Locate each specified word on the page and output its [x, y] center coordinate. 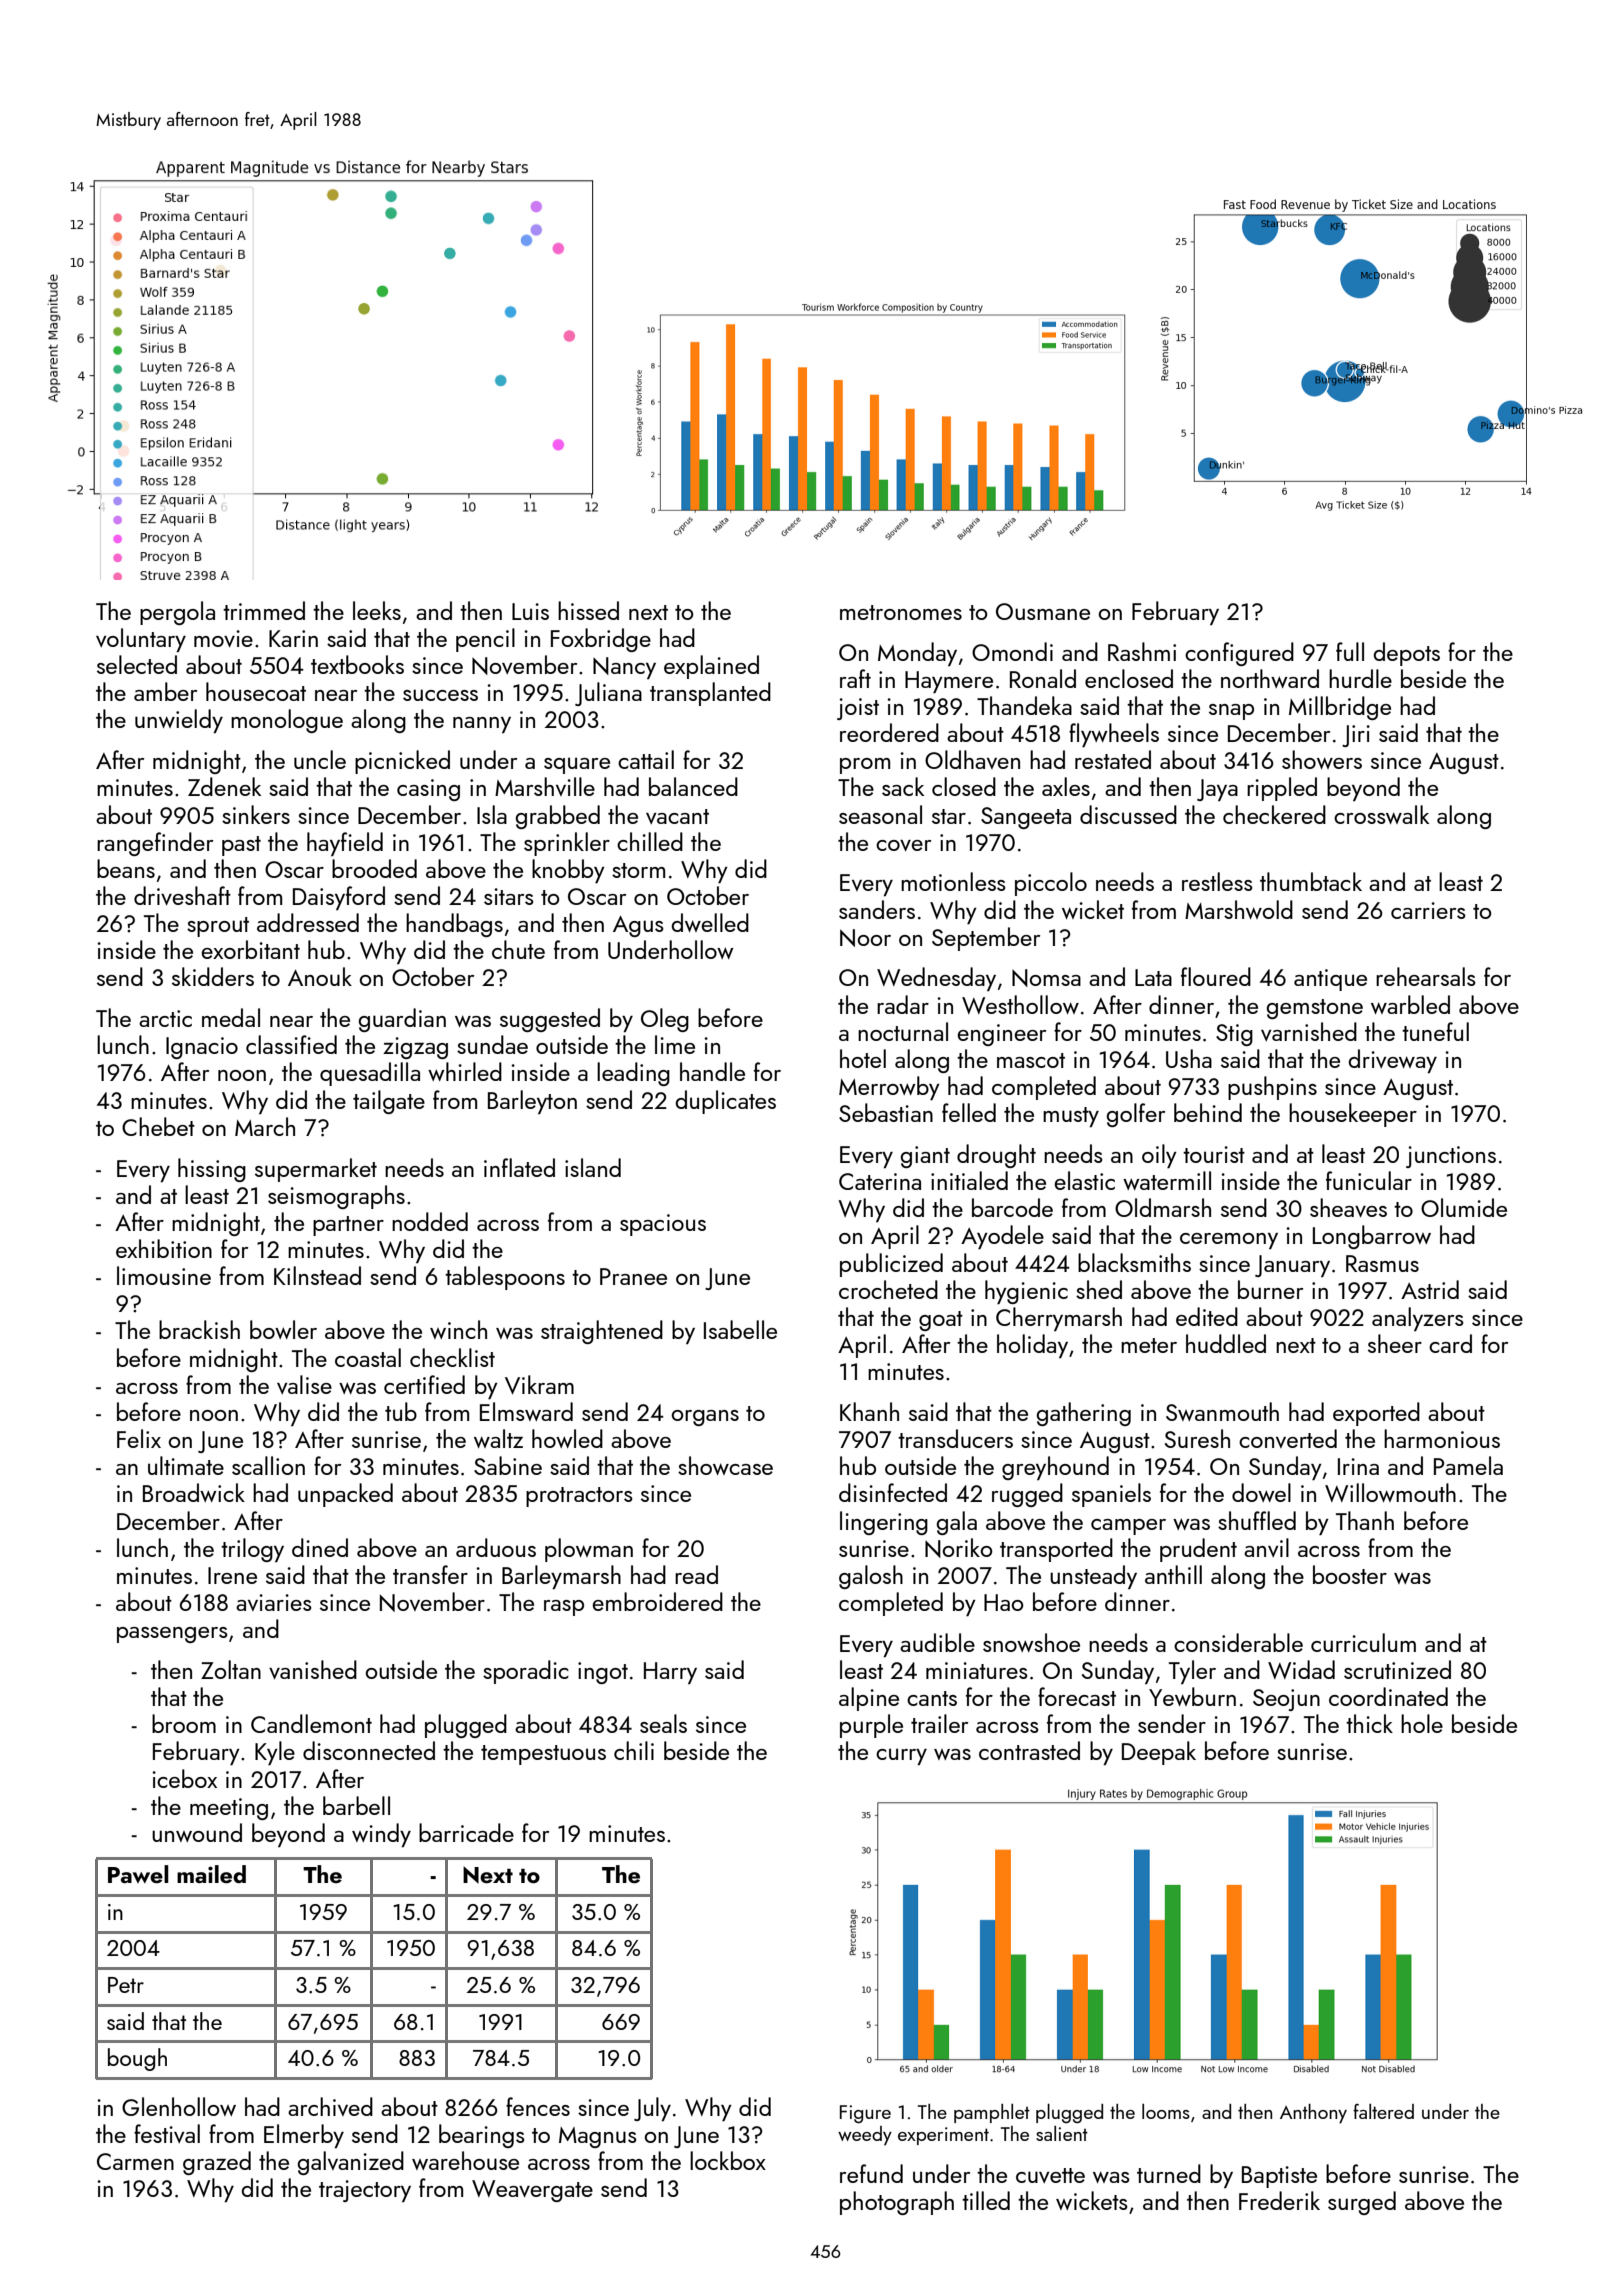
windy [381, 1835]
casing [428, 790]
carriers [1428, 910]
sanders [877, 909]
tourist [1214, 1154]
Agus [638, 926]
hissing [212, 1170]
